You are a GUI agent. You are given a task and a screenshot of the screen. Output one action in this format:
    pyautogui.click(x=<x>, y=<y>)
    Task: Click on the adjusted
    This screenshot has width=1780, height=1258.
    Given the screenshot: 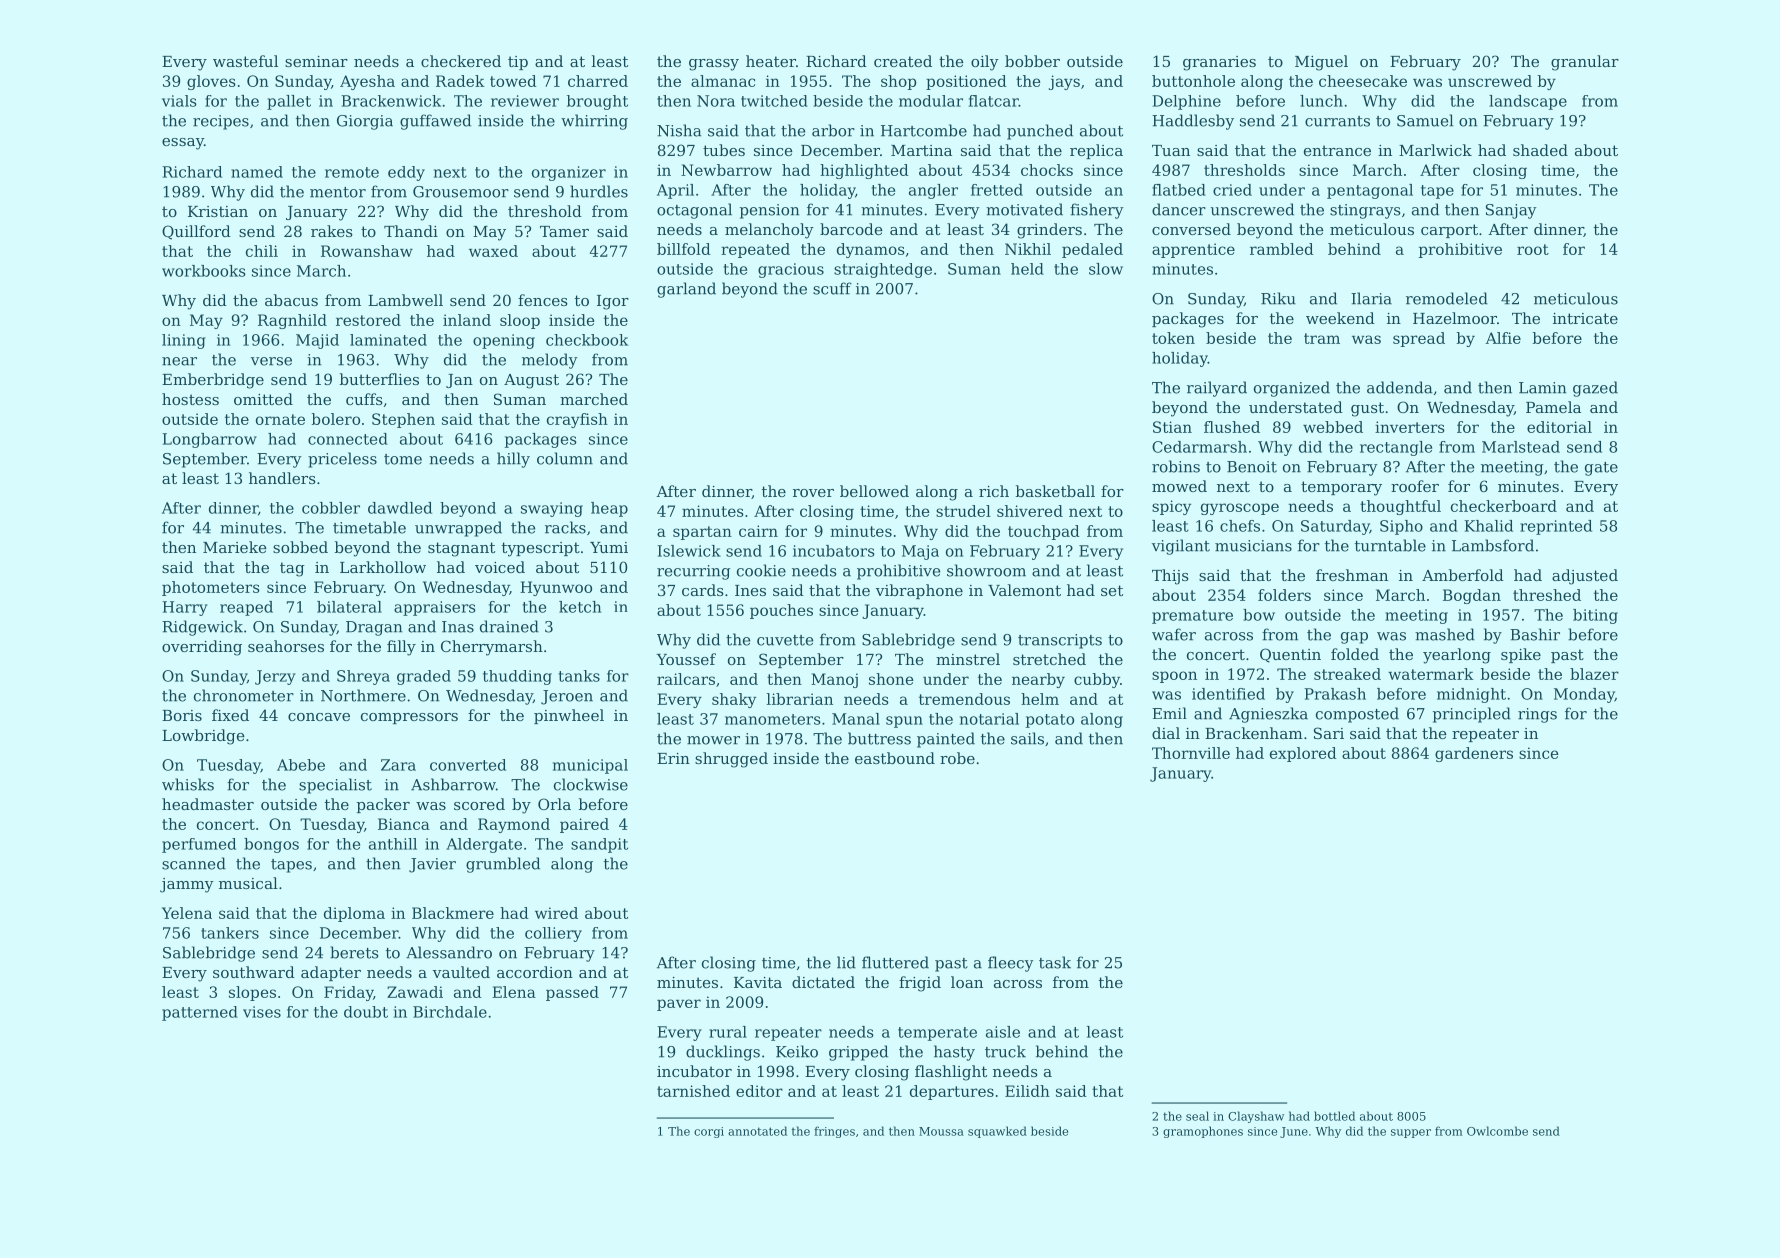 What is the action you would take?
    pyautogui.click(x=1585, y=577)
